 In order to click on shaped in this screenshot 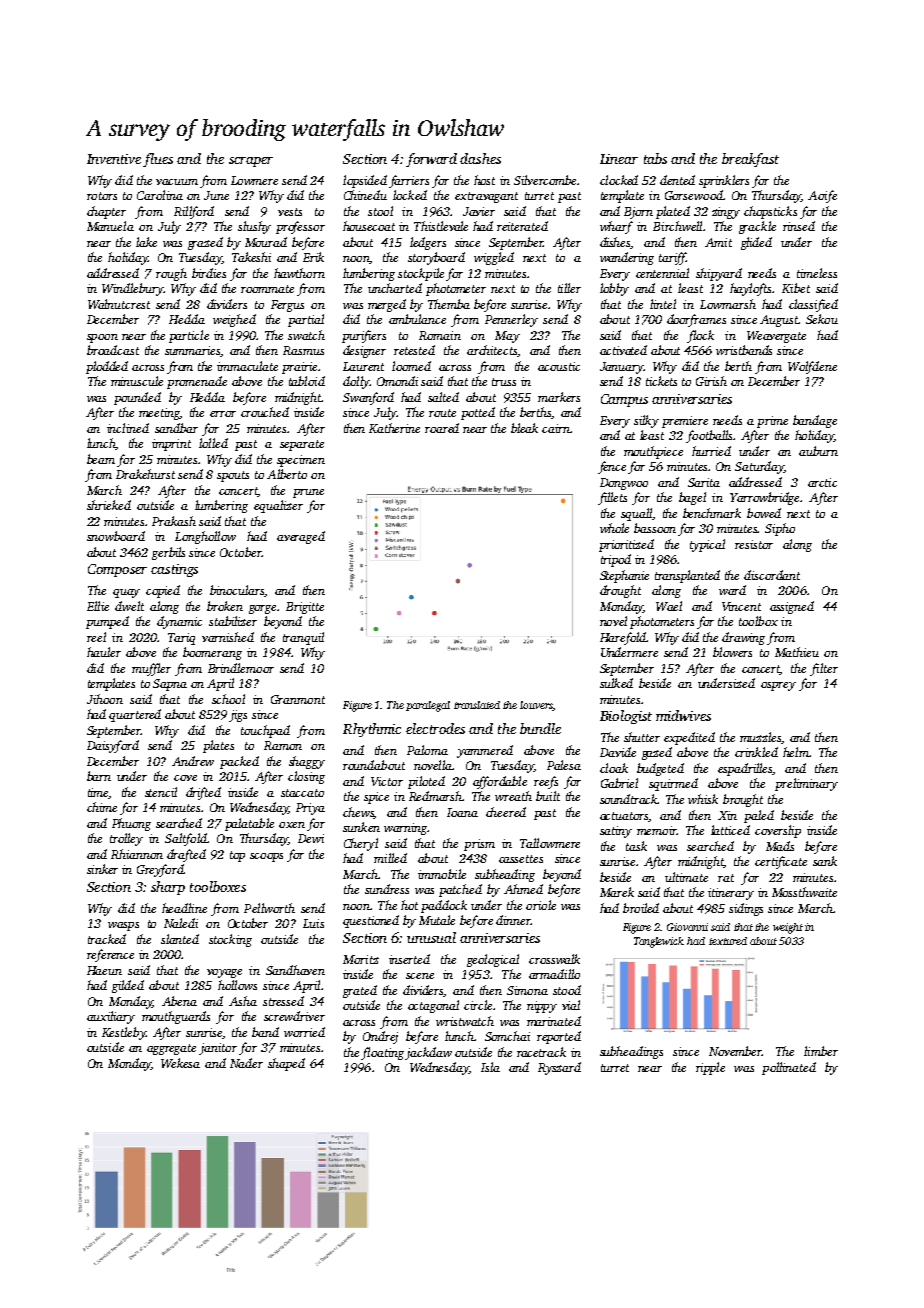, I will do `click(286, 1064)`.
